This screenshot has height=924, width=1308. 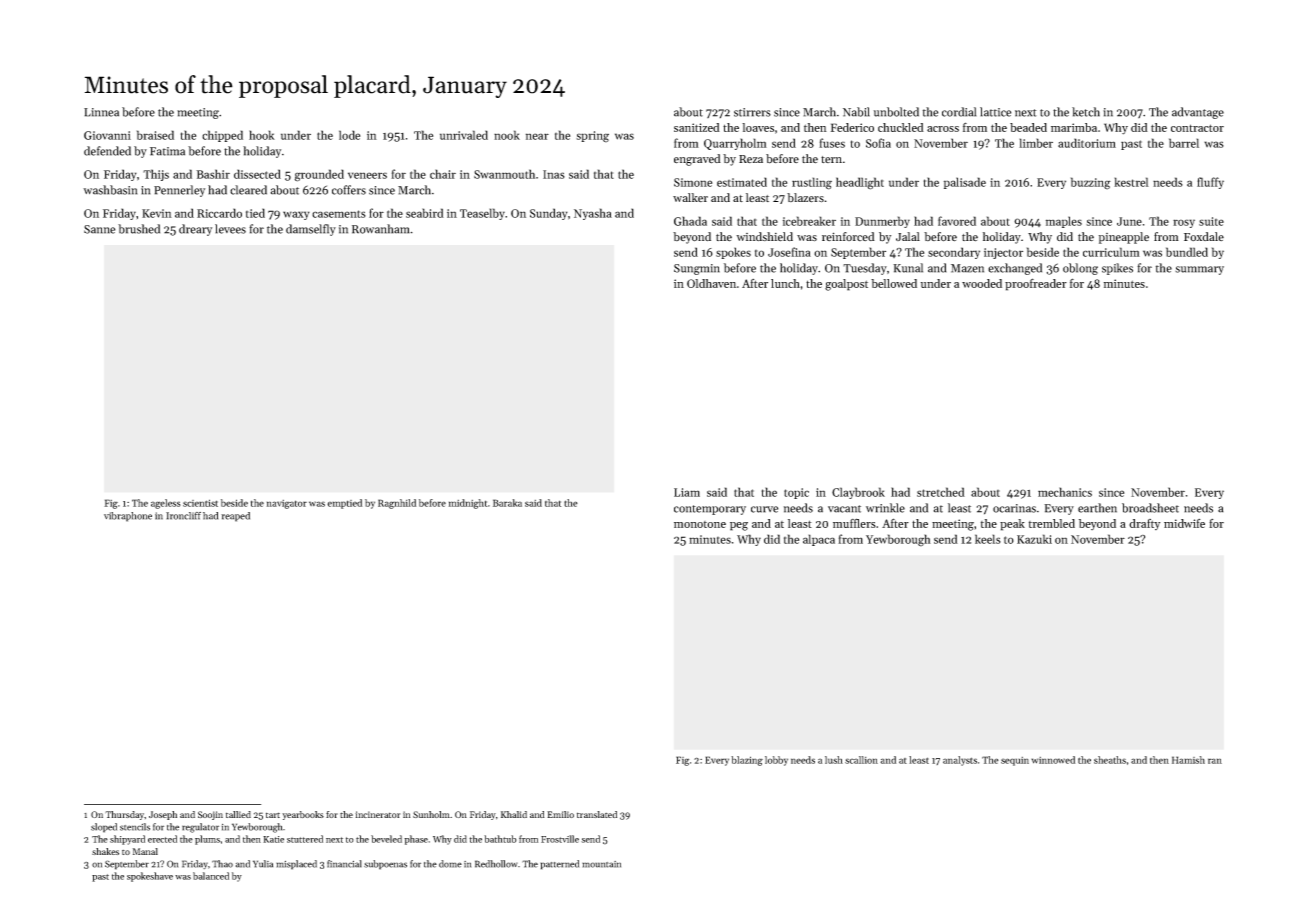 What do you see at coordinates (101, 112) in the screenshot?
I see `Linnea` at bounding box center [101, 112].
